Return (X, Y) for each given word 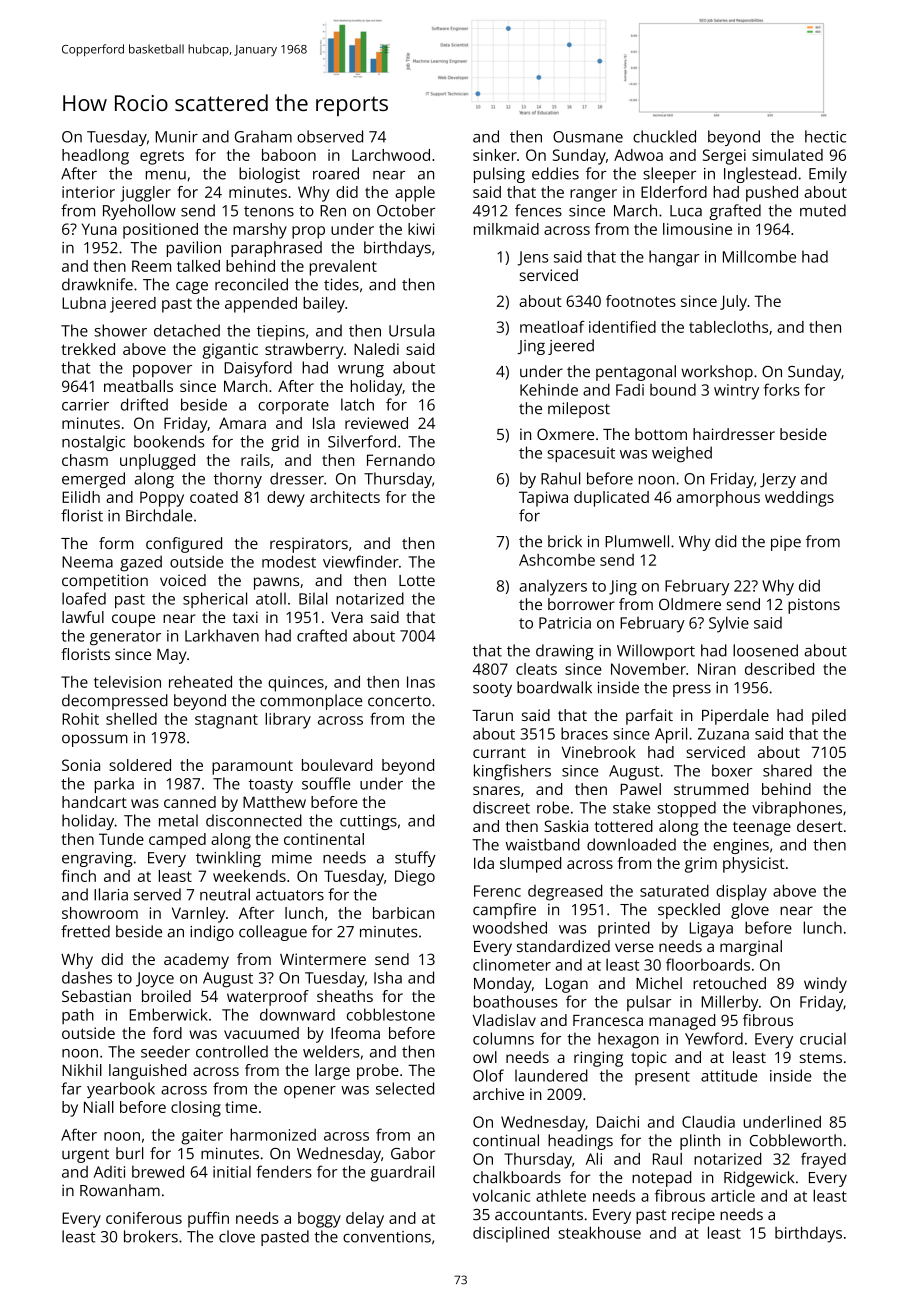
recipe (693, 1216)
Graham (263, 136)
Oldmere (690, 604)
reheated (200, 682)
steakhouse (600, 1232)
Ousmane (588, 137)
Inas (421, 682)
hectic (825, 136)
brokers (151, 1236)
